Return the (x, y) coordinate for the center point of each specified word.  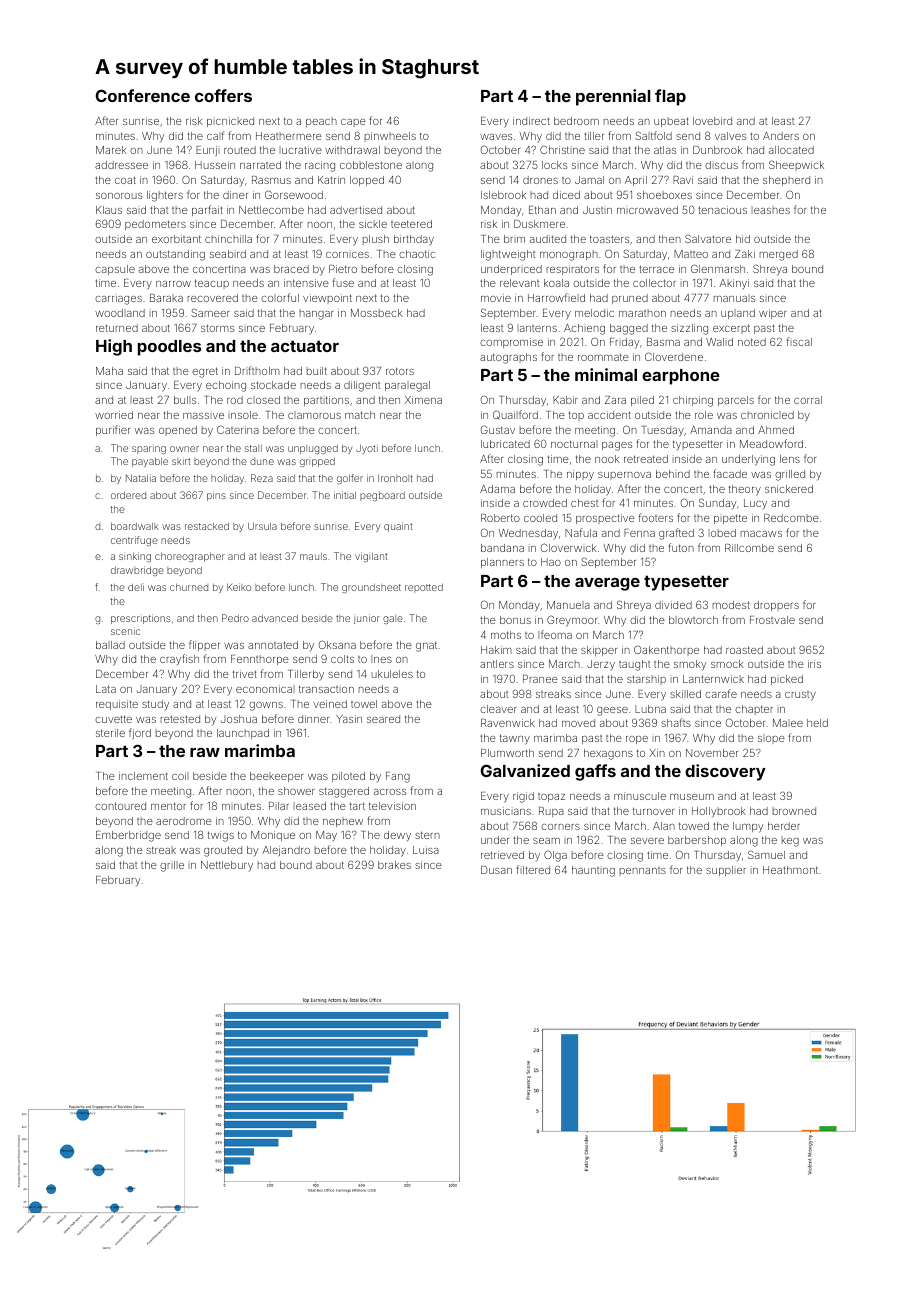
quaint (398, 527)
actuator (305, 346)
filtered (533, 869)
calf (216, 135)
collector (654, 283)
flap (670, 97)
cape (353, 123)
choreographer (190, 557)
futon (681, 547)
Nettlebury (227, 866)
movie (496, 298)
